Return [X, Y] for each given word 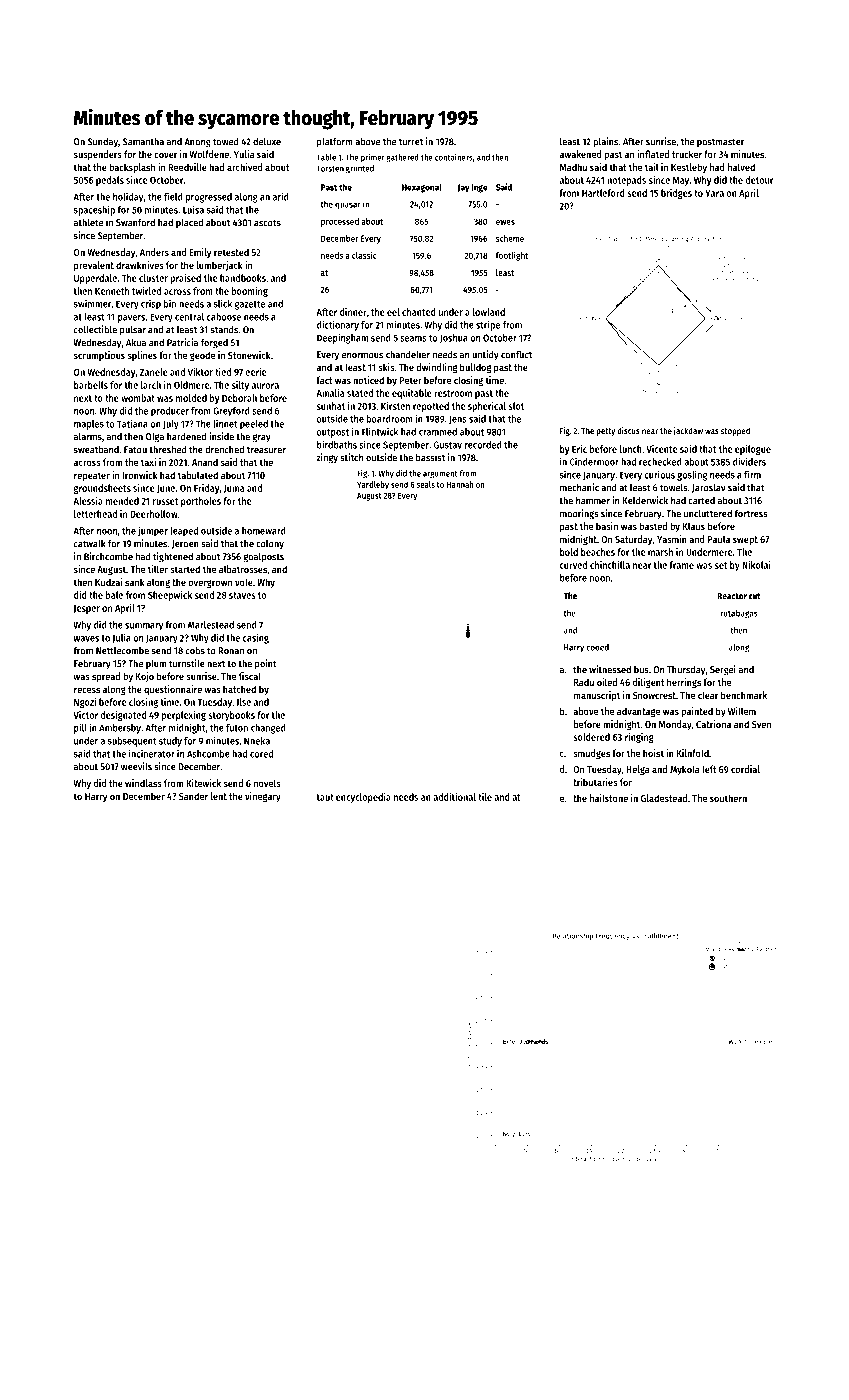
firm [752, 474]
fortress [751, 513]
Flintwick [380, 431]
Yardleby [373, 485]
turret [411, 142]
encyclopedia [363, 798]
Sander [193, 796]
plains [605, 142]
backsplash [132, 168]
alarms [88, 437]
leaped [184, 532]
